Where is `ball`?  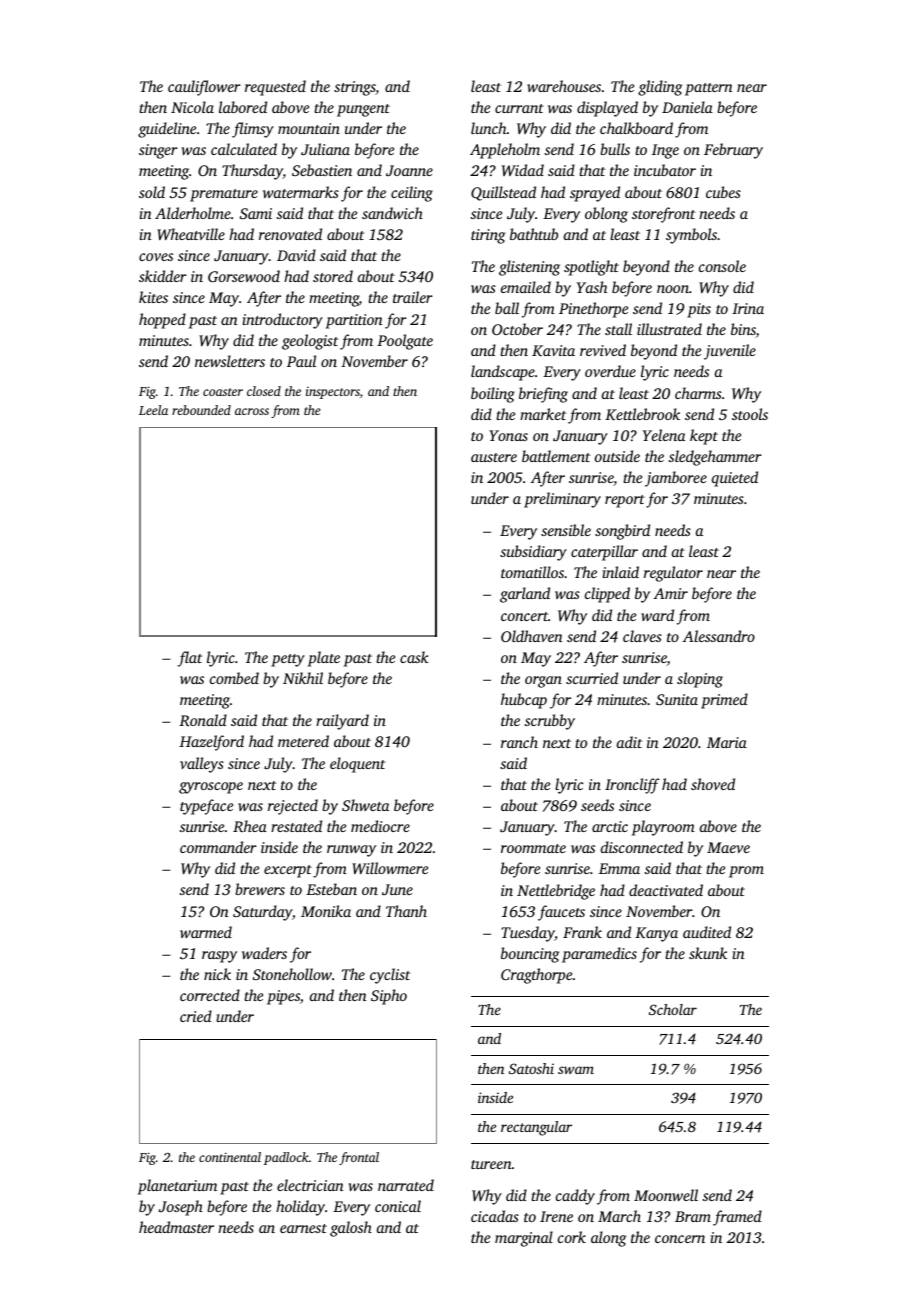
ball is located at coordinates (507, 308).
